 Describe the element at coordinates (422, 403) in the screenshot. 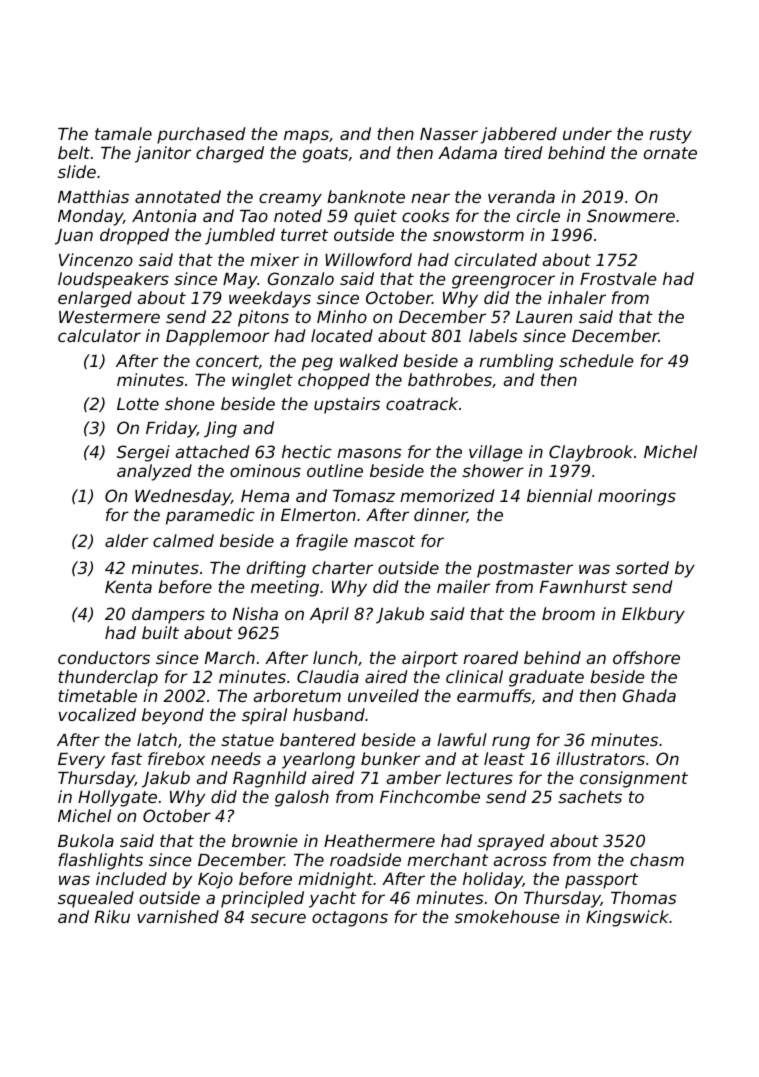

I see `coatrack` at that location.
